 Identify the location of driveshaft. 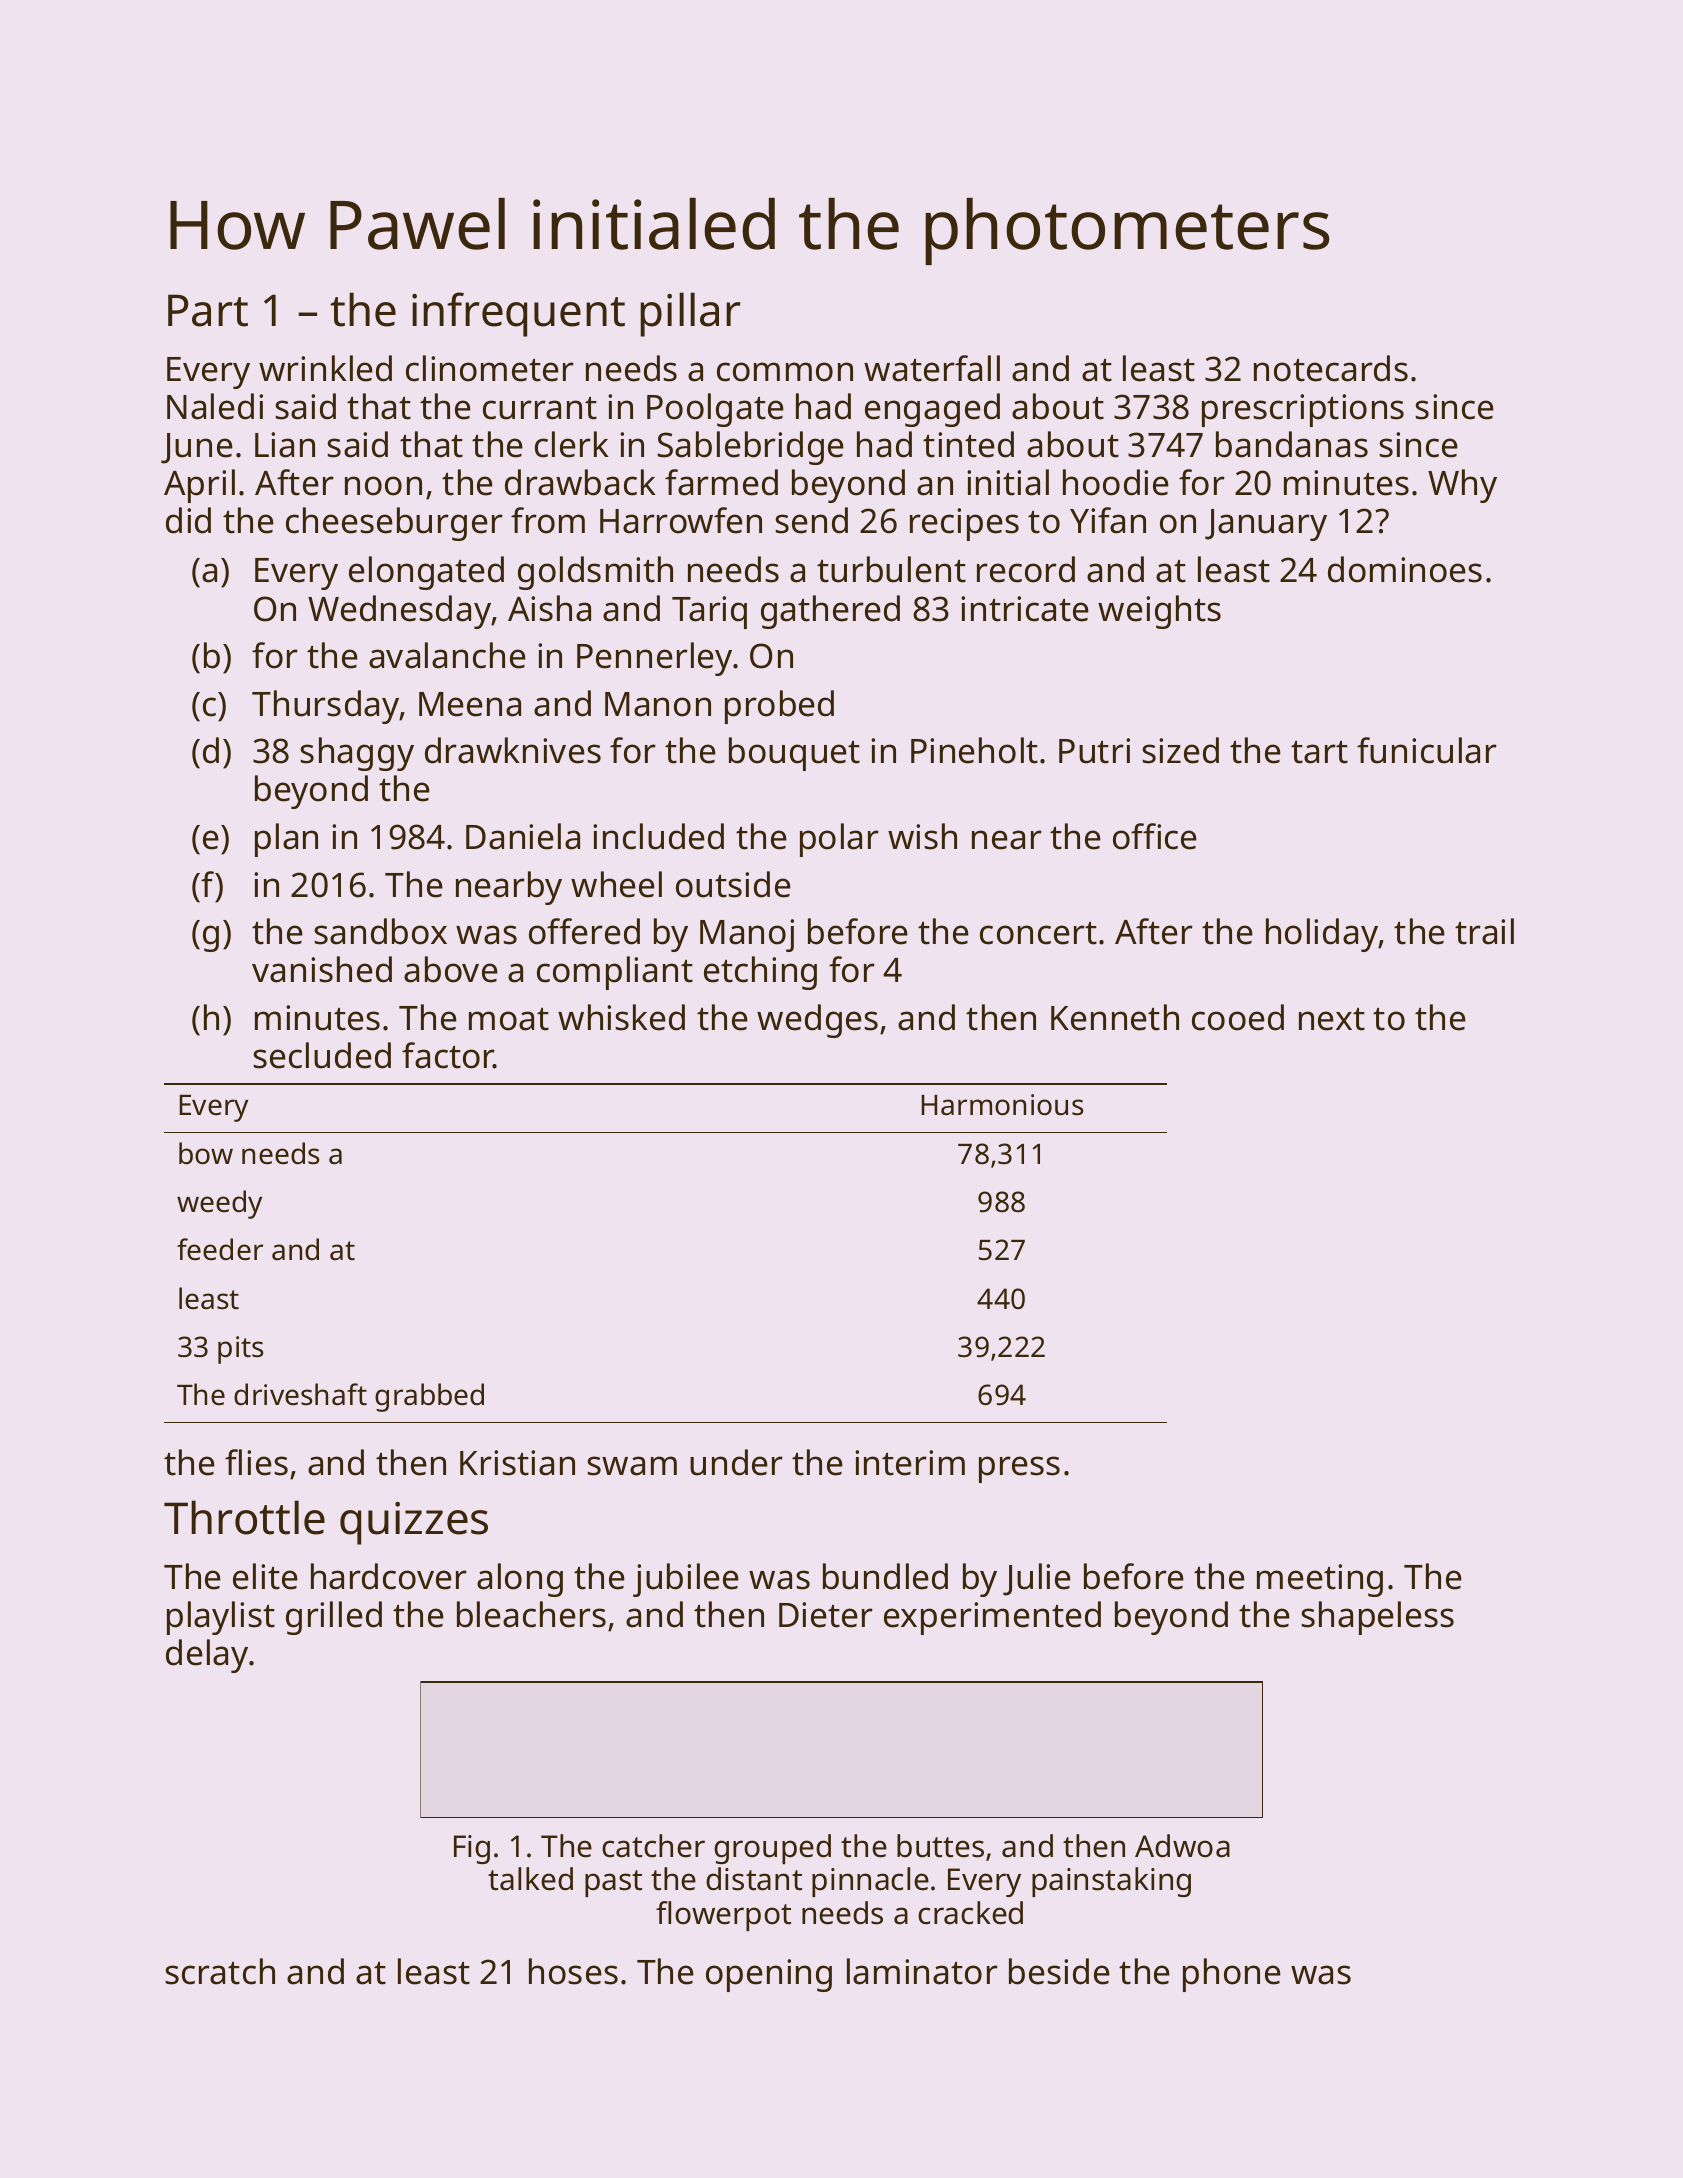
(300, 1394).
